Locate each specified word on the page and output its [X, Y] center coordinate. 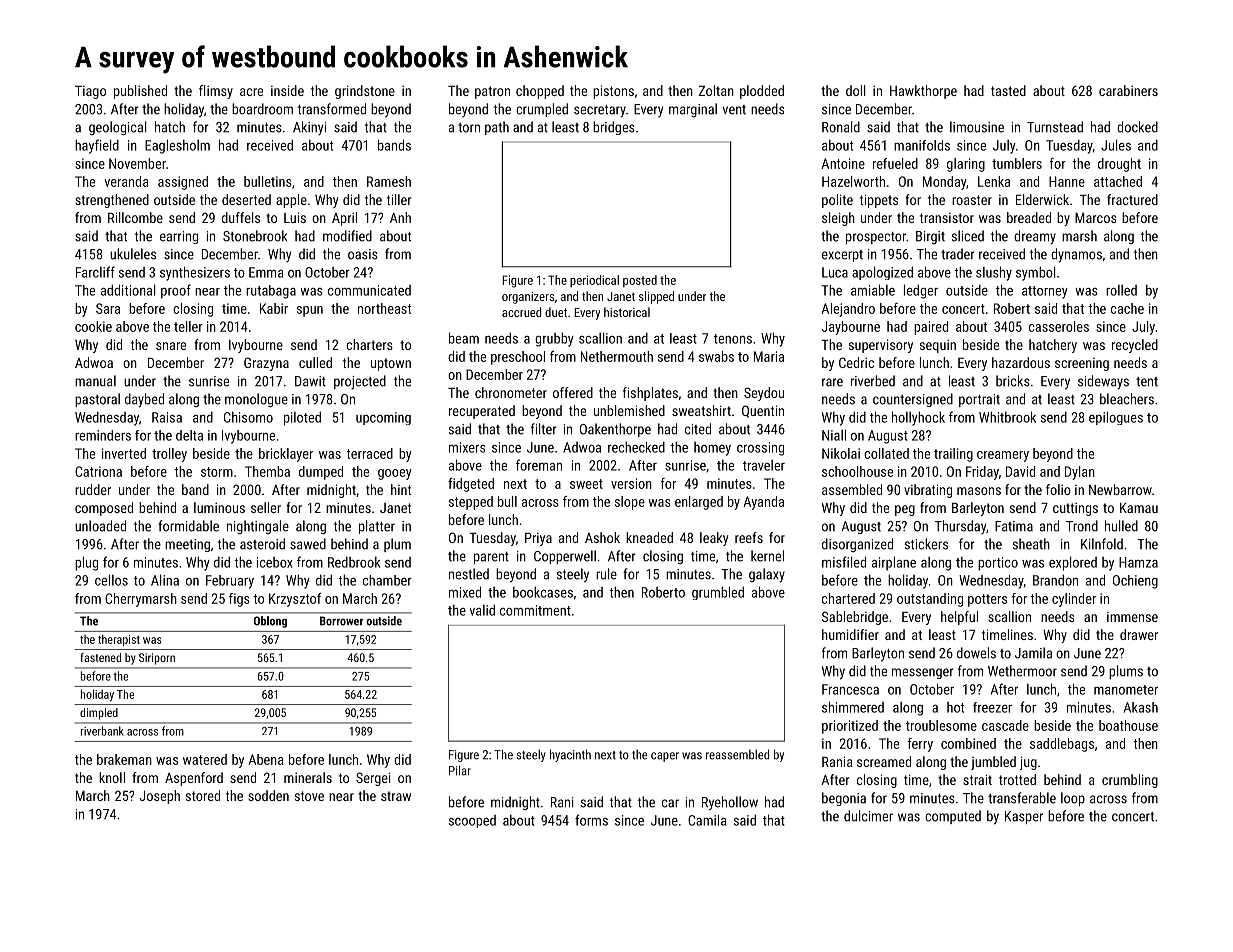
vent [734, 110]
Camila [707, 820]
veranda [126, 181]
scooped [472, 821]
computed [953, 817]
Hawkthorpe [923, 92]
